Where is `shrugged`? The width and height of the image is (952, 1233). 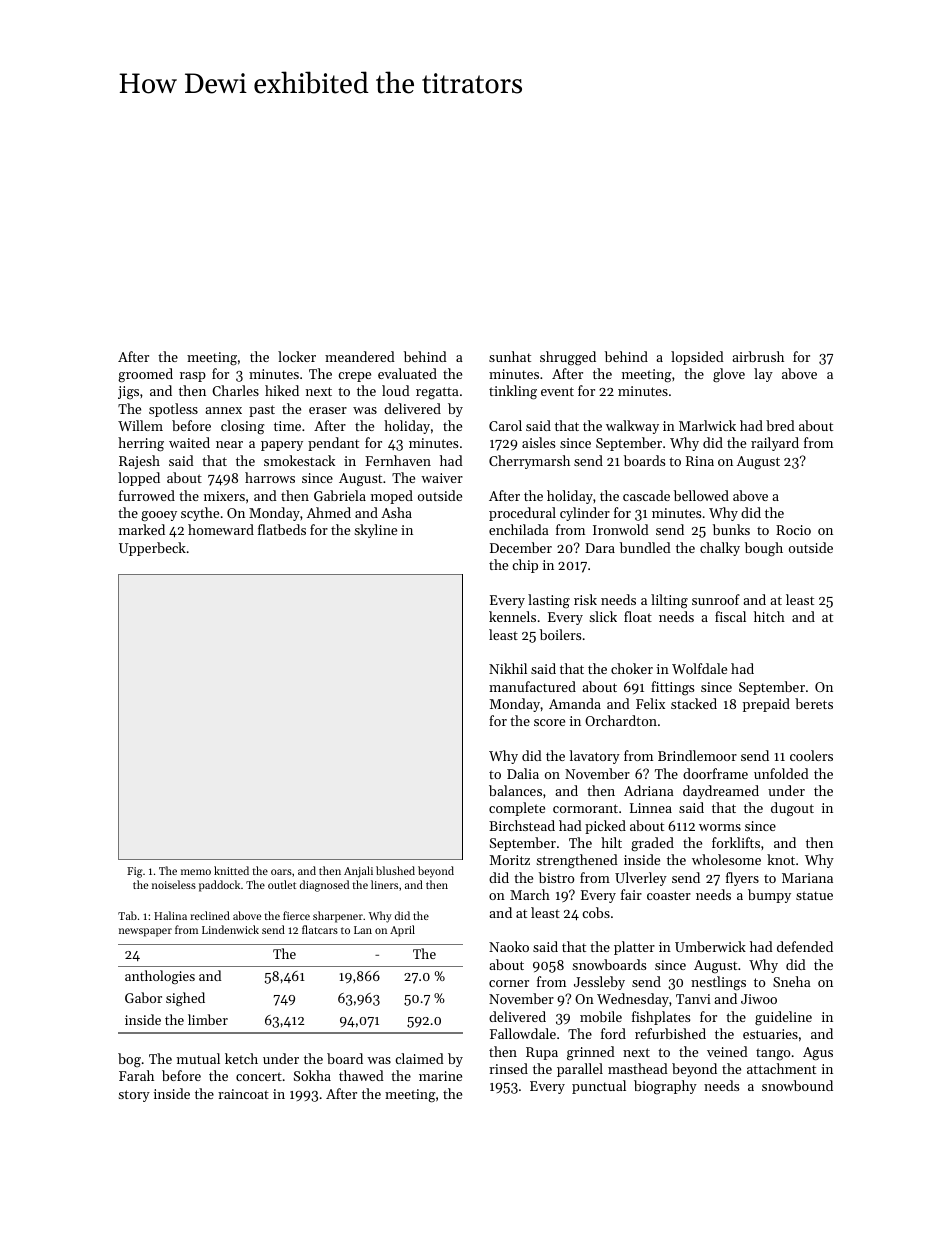
shrugged is located at coordinates (568, 358).
